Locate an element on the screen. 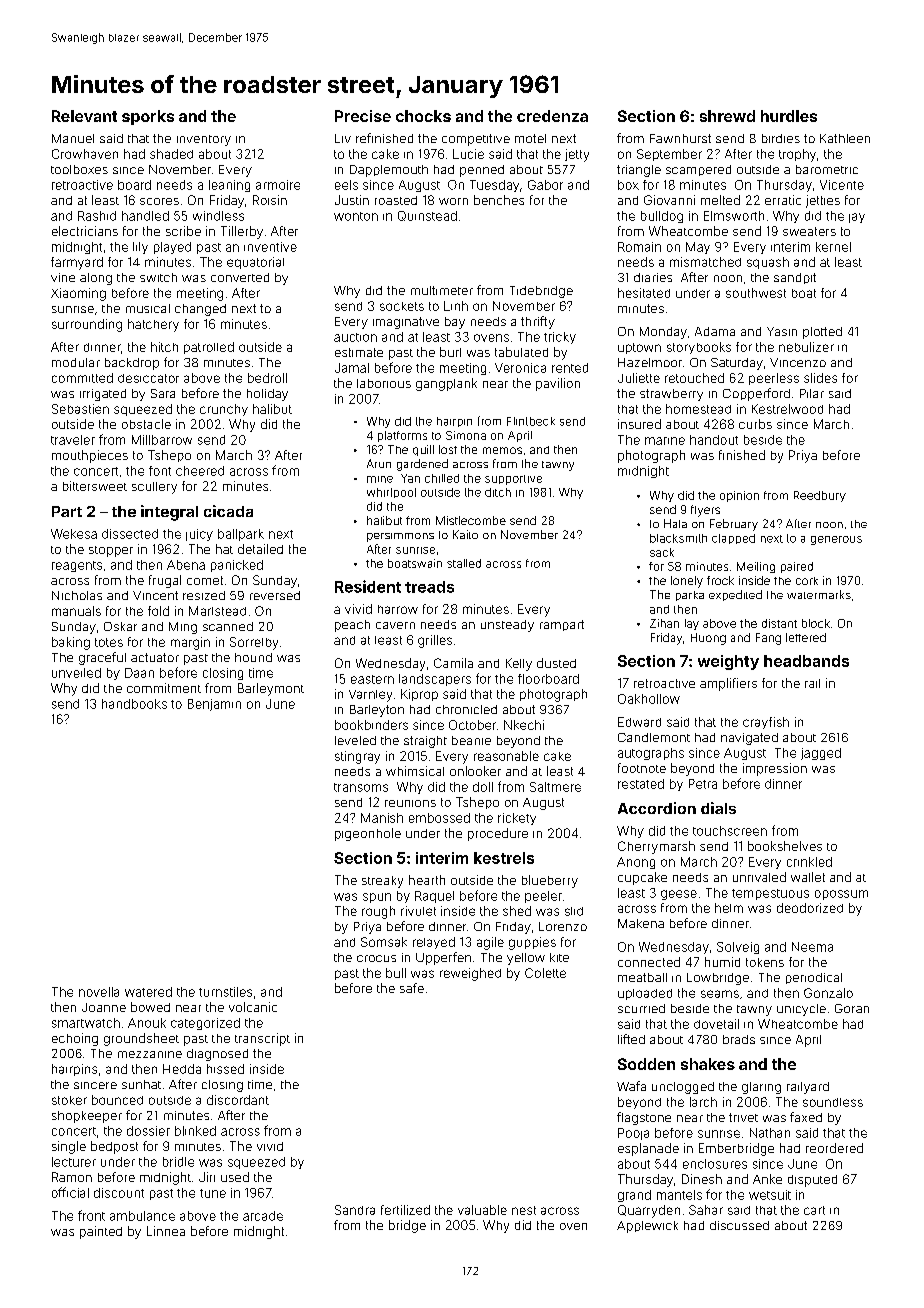 This screenshot has width=924, height=1308. Quinstead is located at coordinates (427, 216).
